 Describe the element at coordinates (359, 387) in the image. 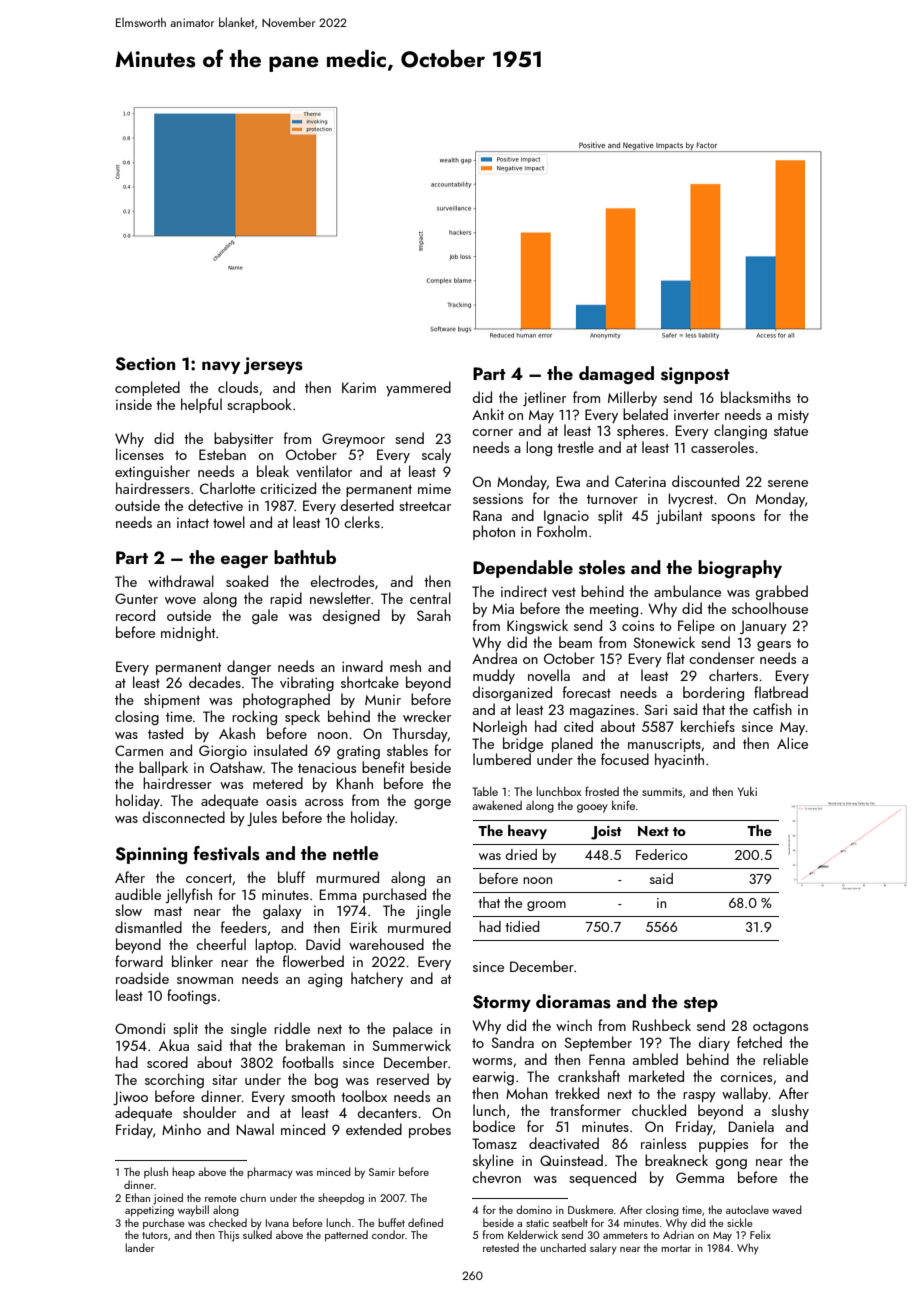

I see `Karim` at that location.
